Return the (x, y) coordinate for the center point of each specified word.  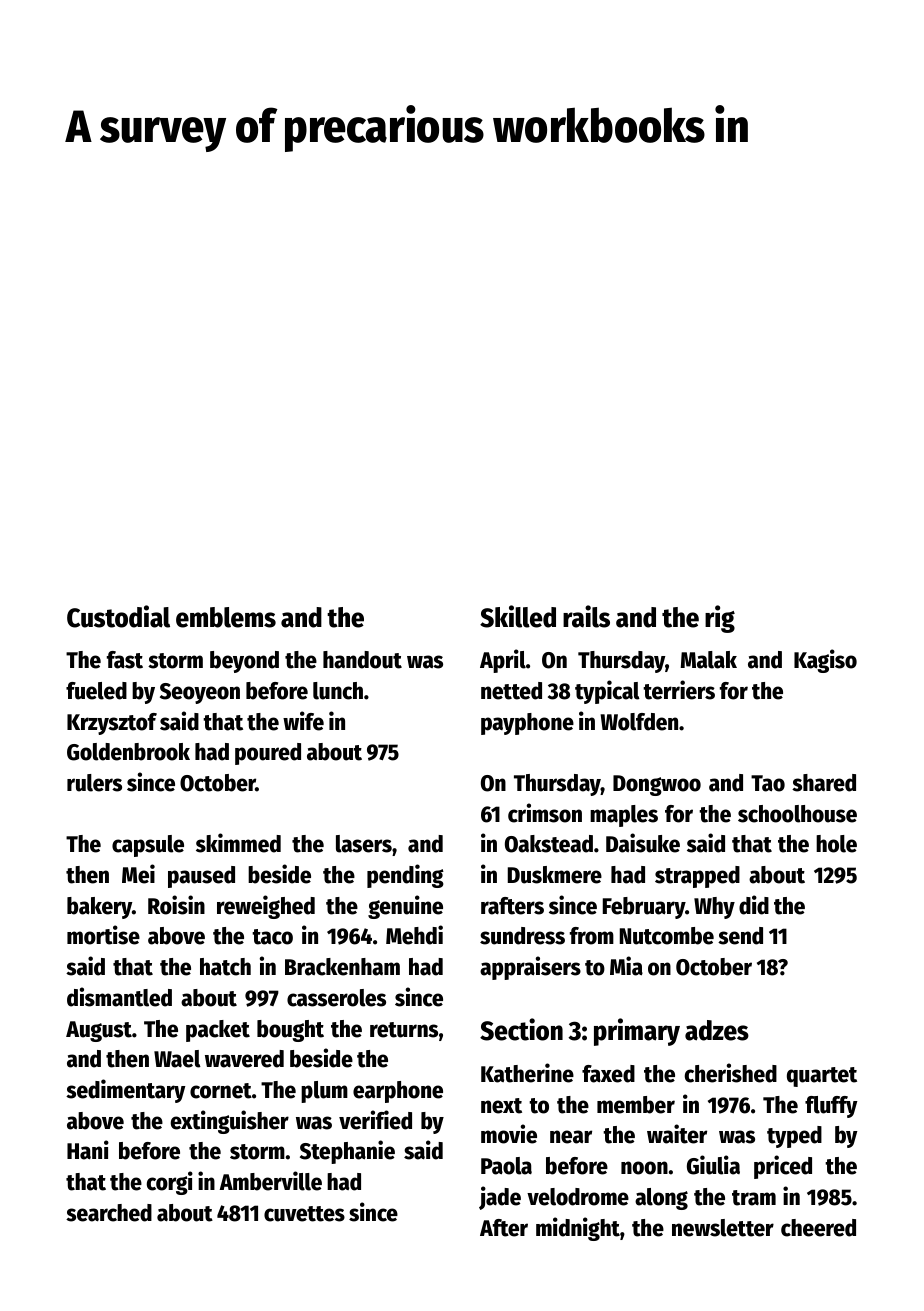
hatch (225, 967)
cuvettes (304, 1214)
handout (362, 660)
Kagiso (825, 661)
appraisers (530, 968)
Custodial (118, 616)
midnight (578, 1229)
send (740, 936)
